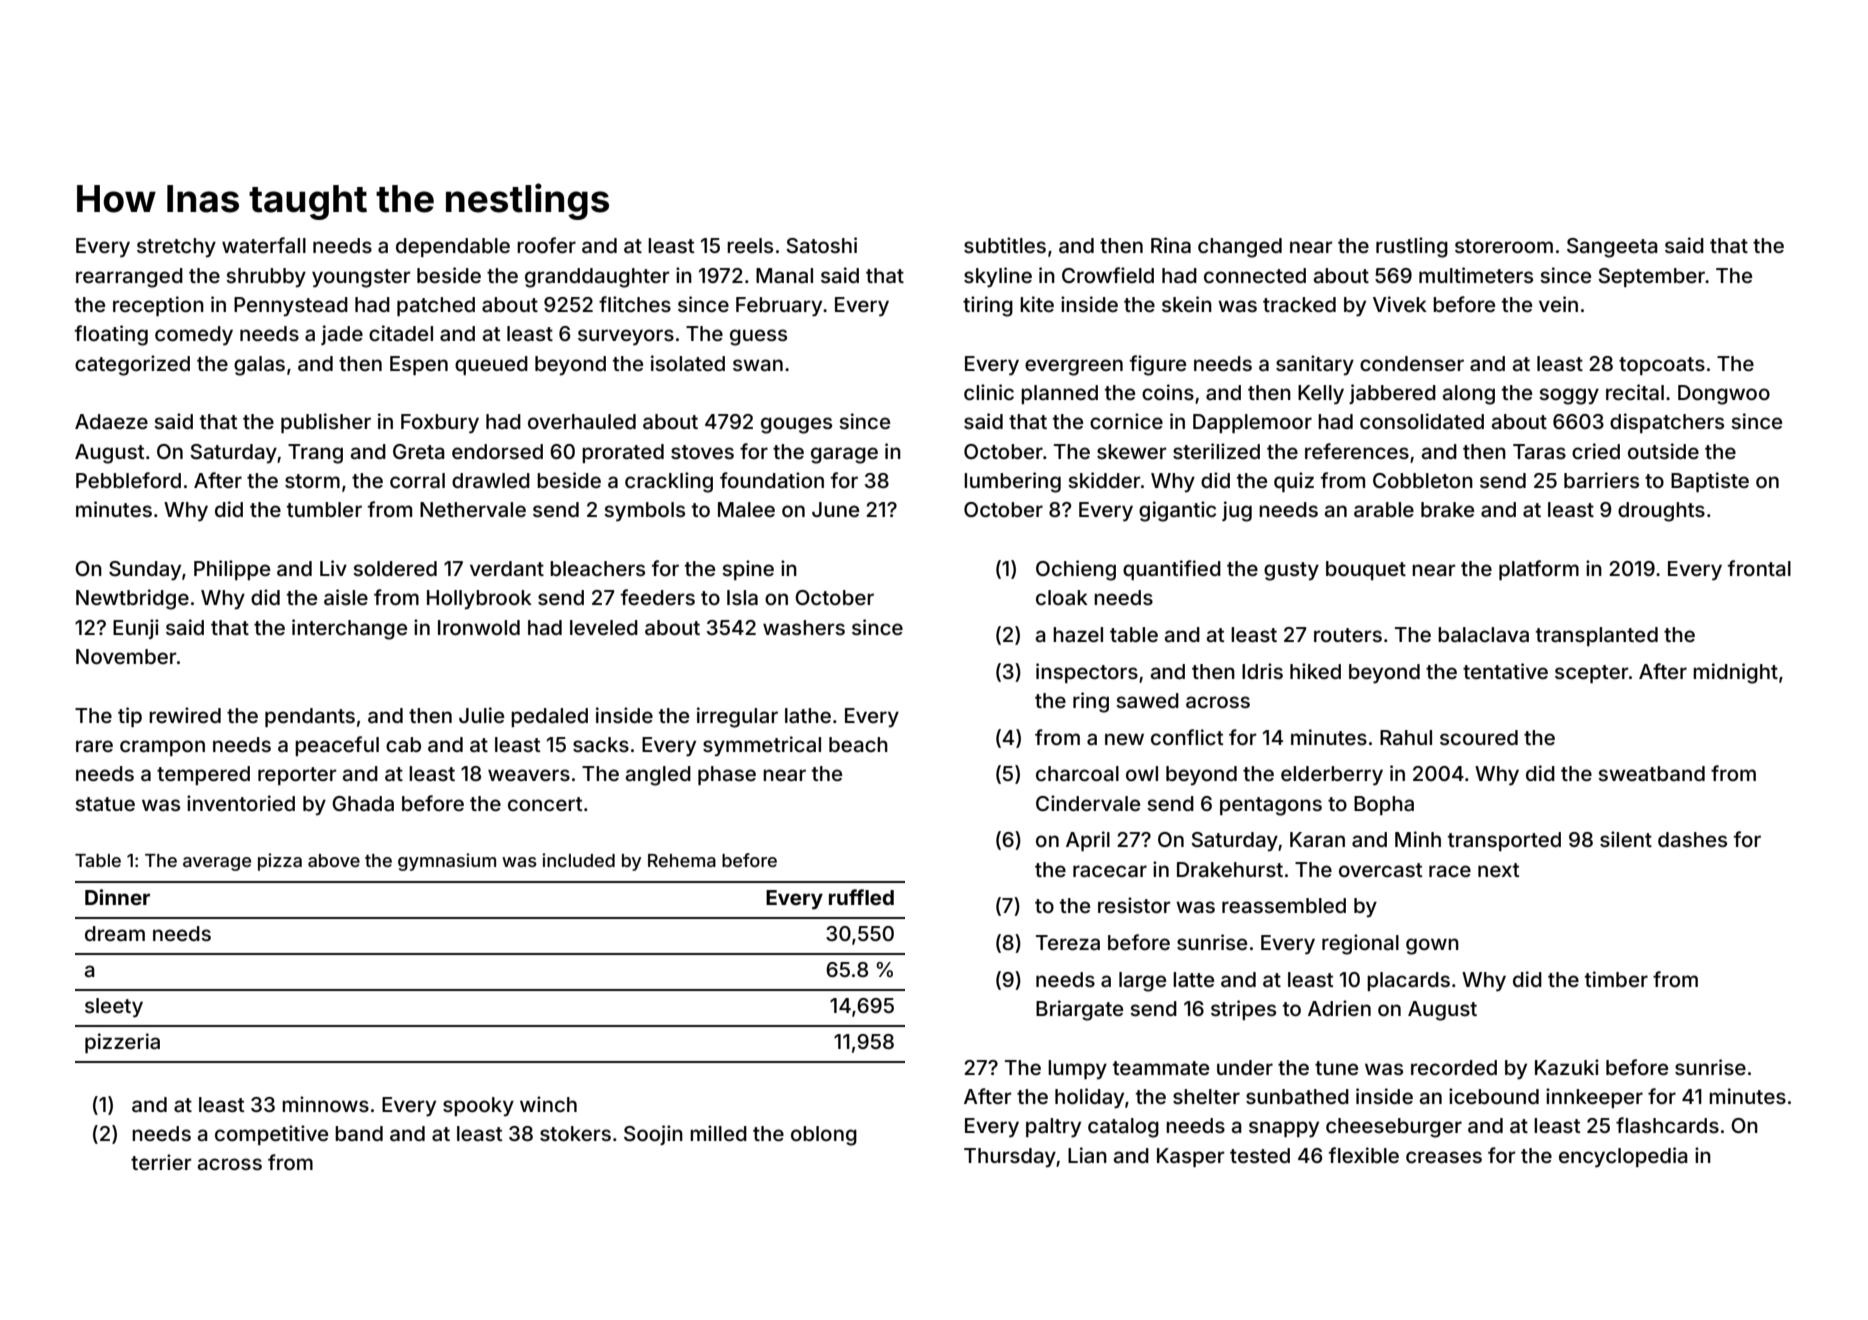 The image size is (1868, 1320). What do you see at coordinates (176, 248) in the screenshot?
I see `stretchy` at bounding box center [176, 248].
